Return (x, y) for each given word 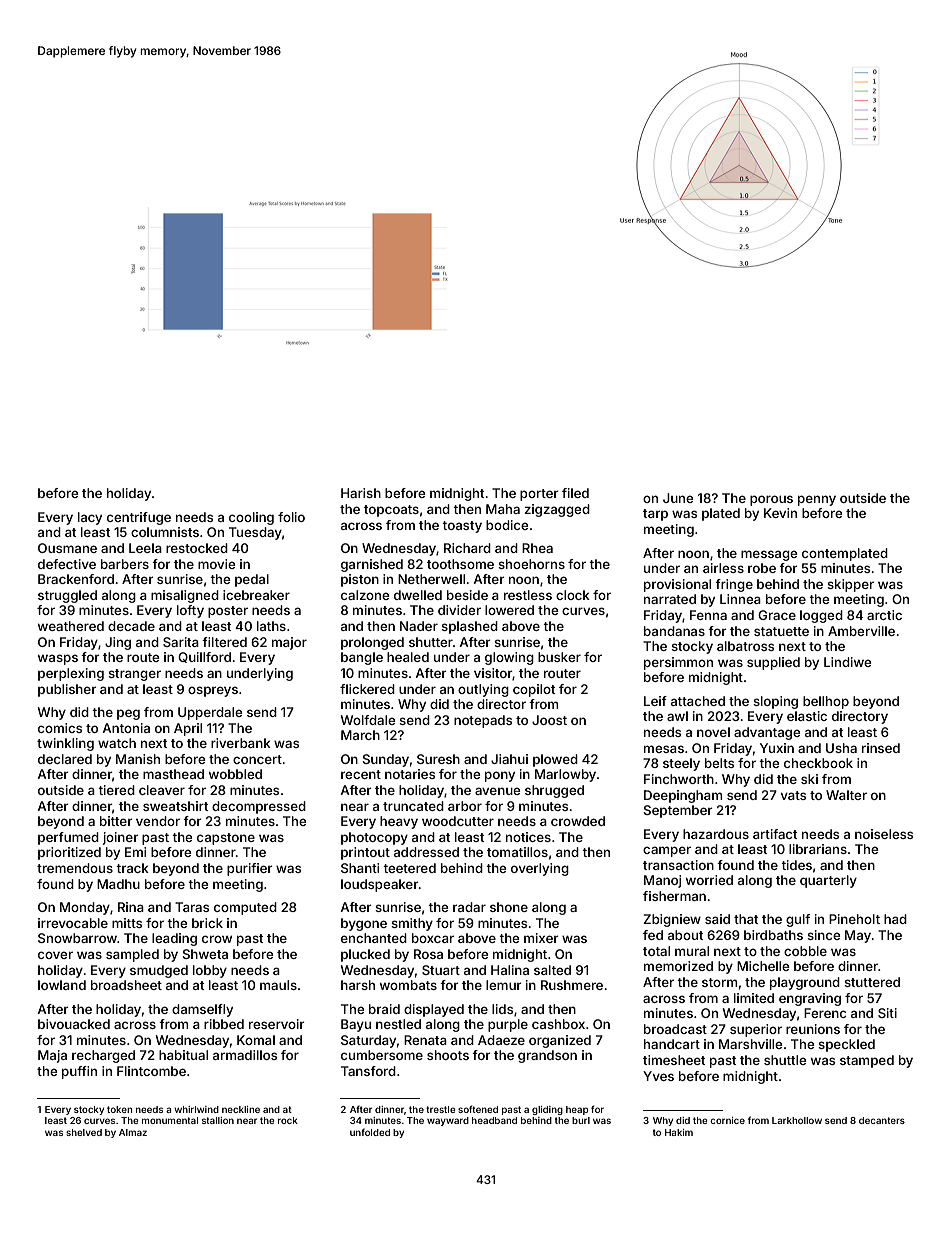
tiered (116, 790)
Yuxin (777, 748)
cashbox (558, 1024)
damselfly (202, 1010)
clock (573, 595)
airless (723, 568)
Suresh (438, 759)
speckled (846, 1045)
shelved (84, 1132)
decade (131, 626)
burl (581, 1120)
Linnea (740, 599)
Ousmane (67, 548)
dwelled (418, 595)
